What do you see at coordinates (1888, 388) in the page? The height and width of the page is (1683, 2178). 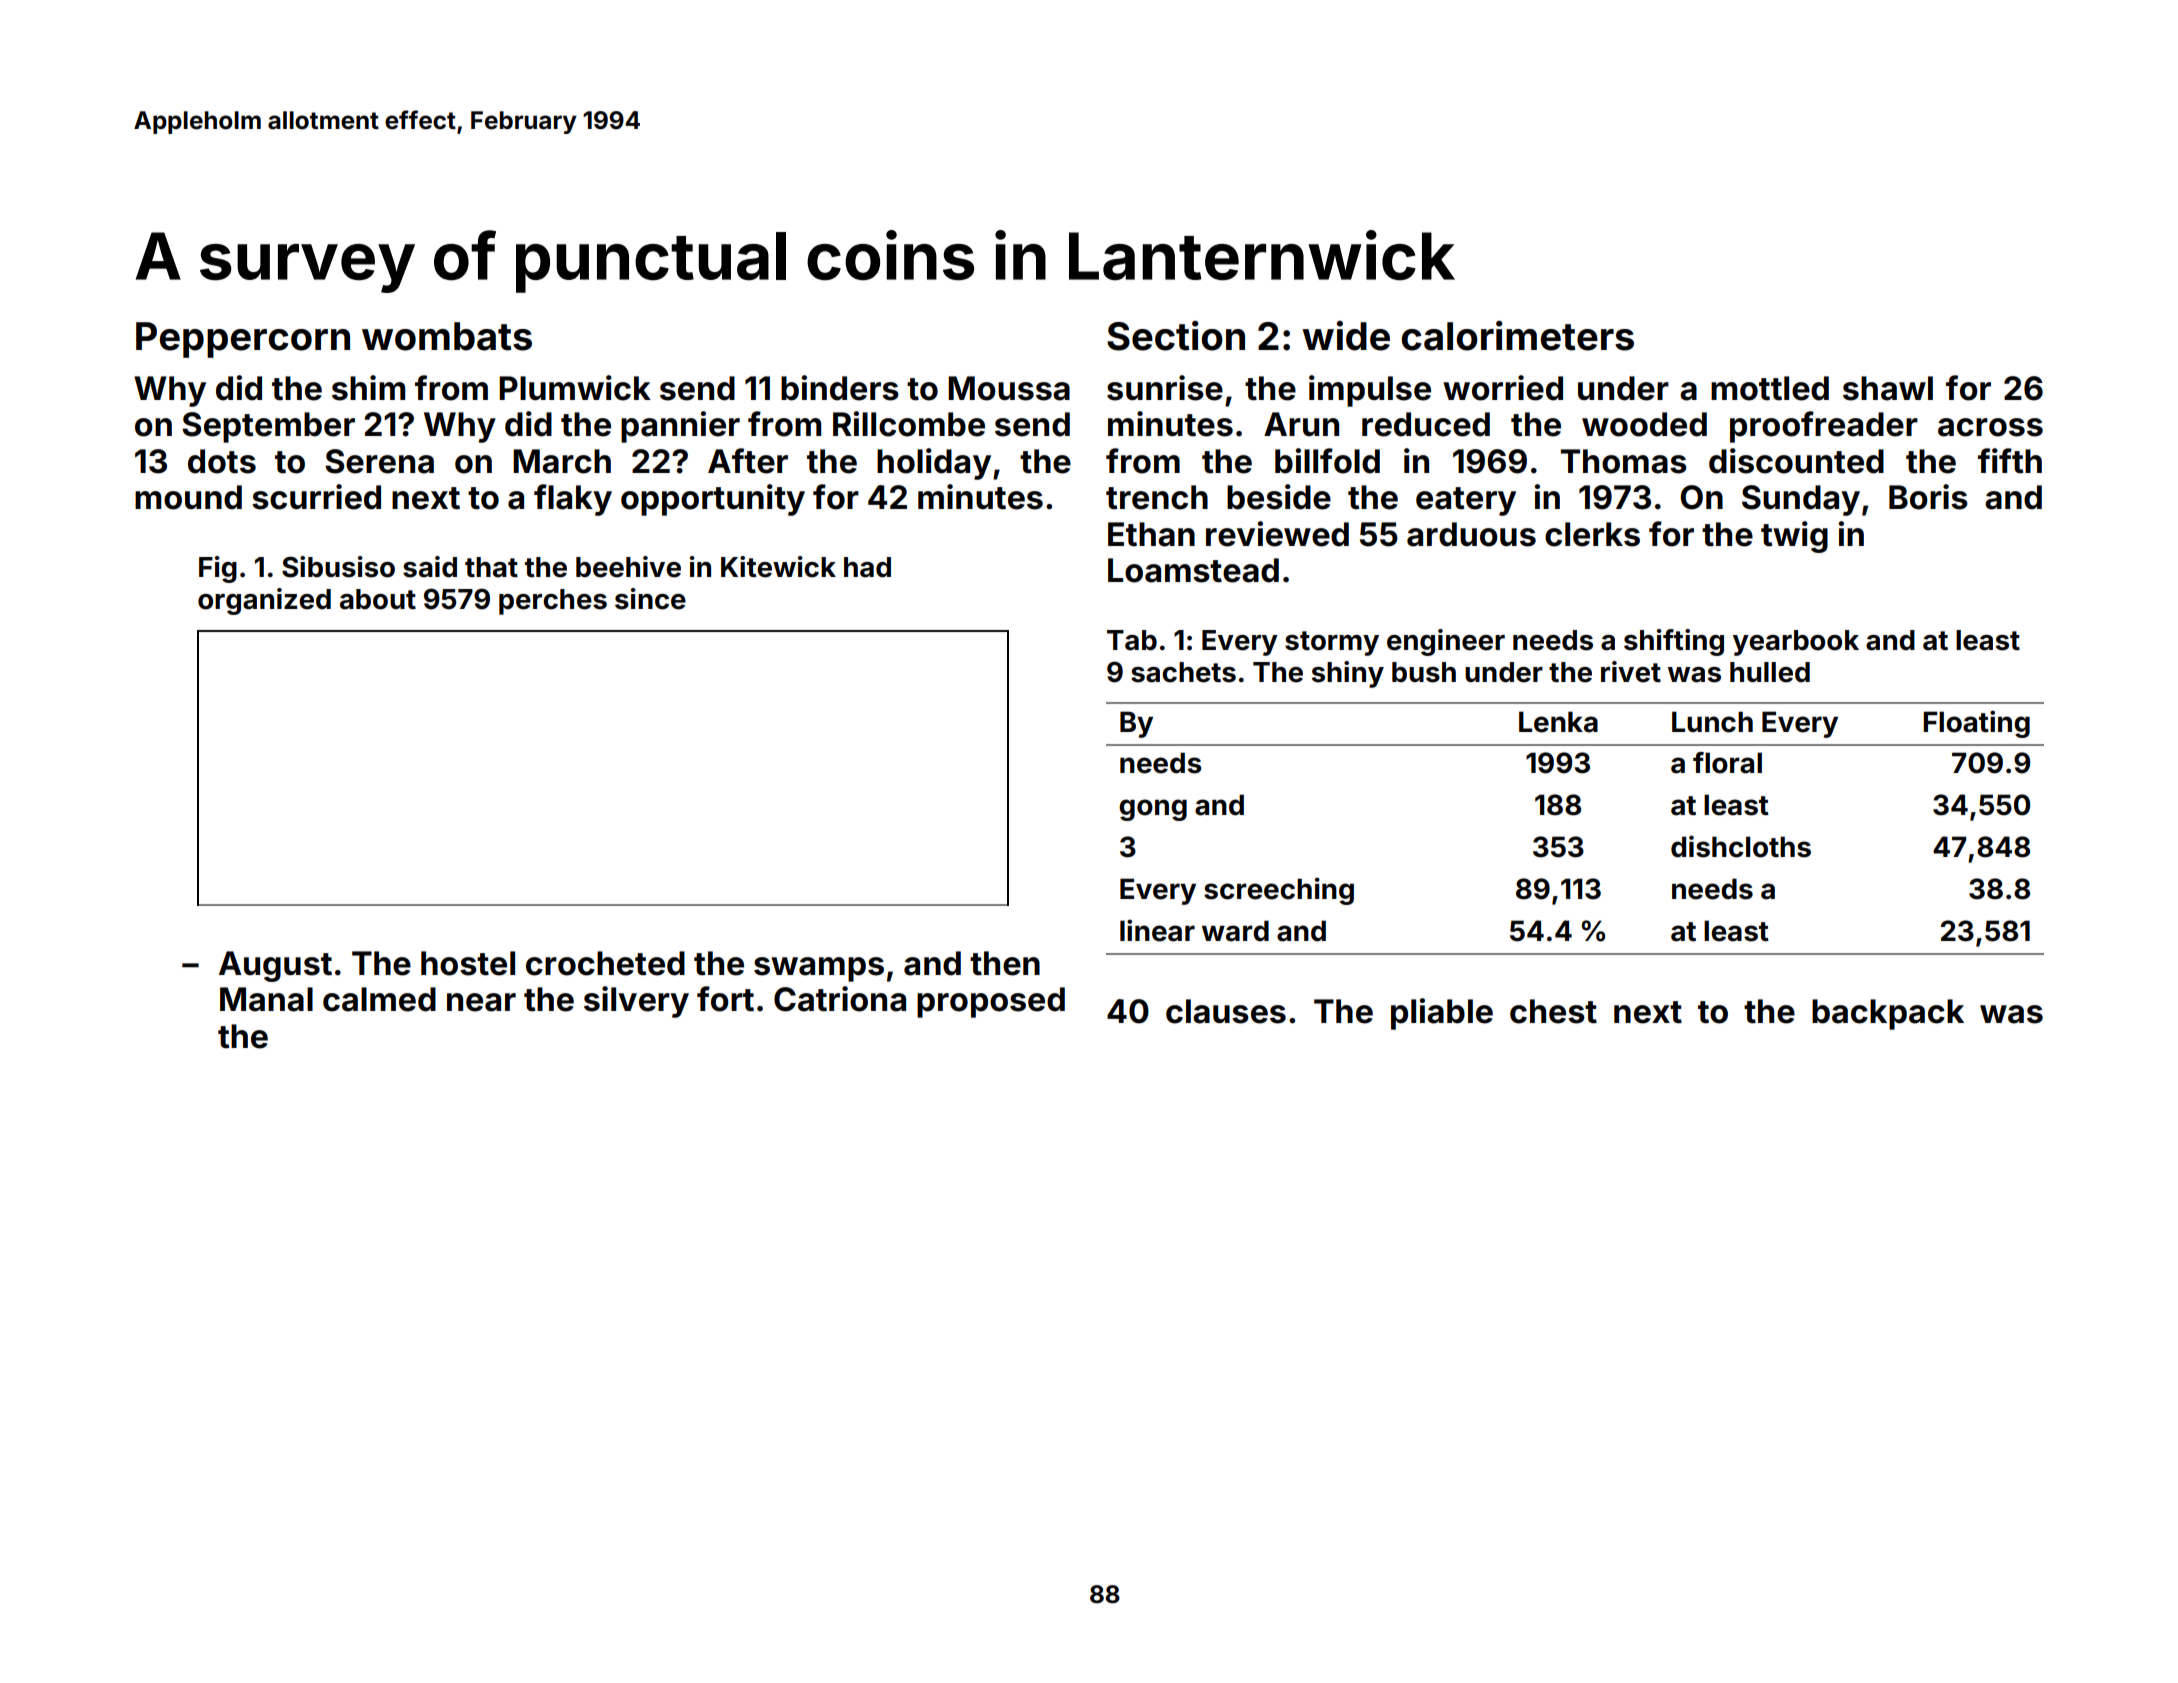 I see `shawl` at bounding box center [1888, 388].
